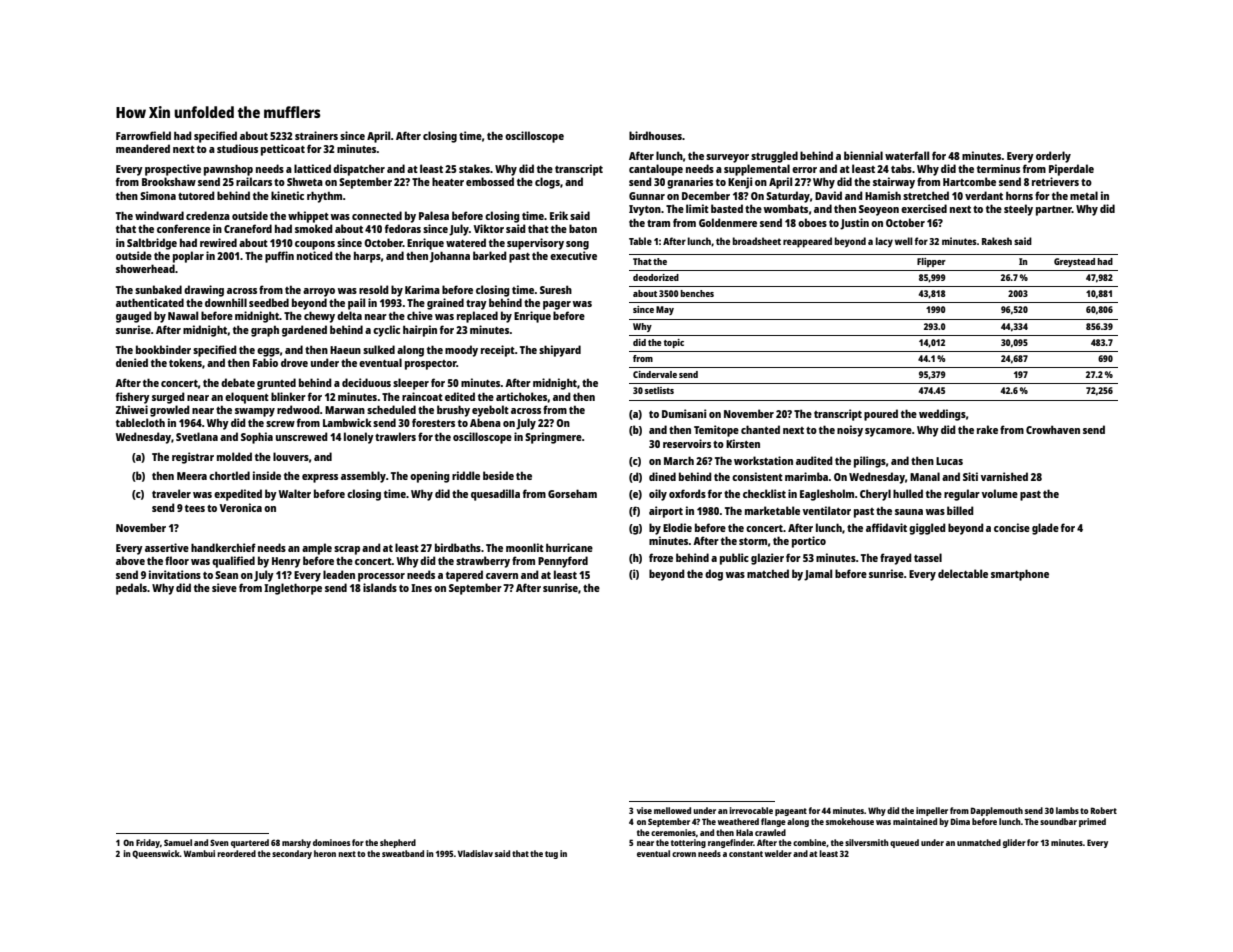  I want to click on smartphone, so click(1020, 575).
